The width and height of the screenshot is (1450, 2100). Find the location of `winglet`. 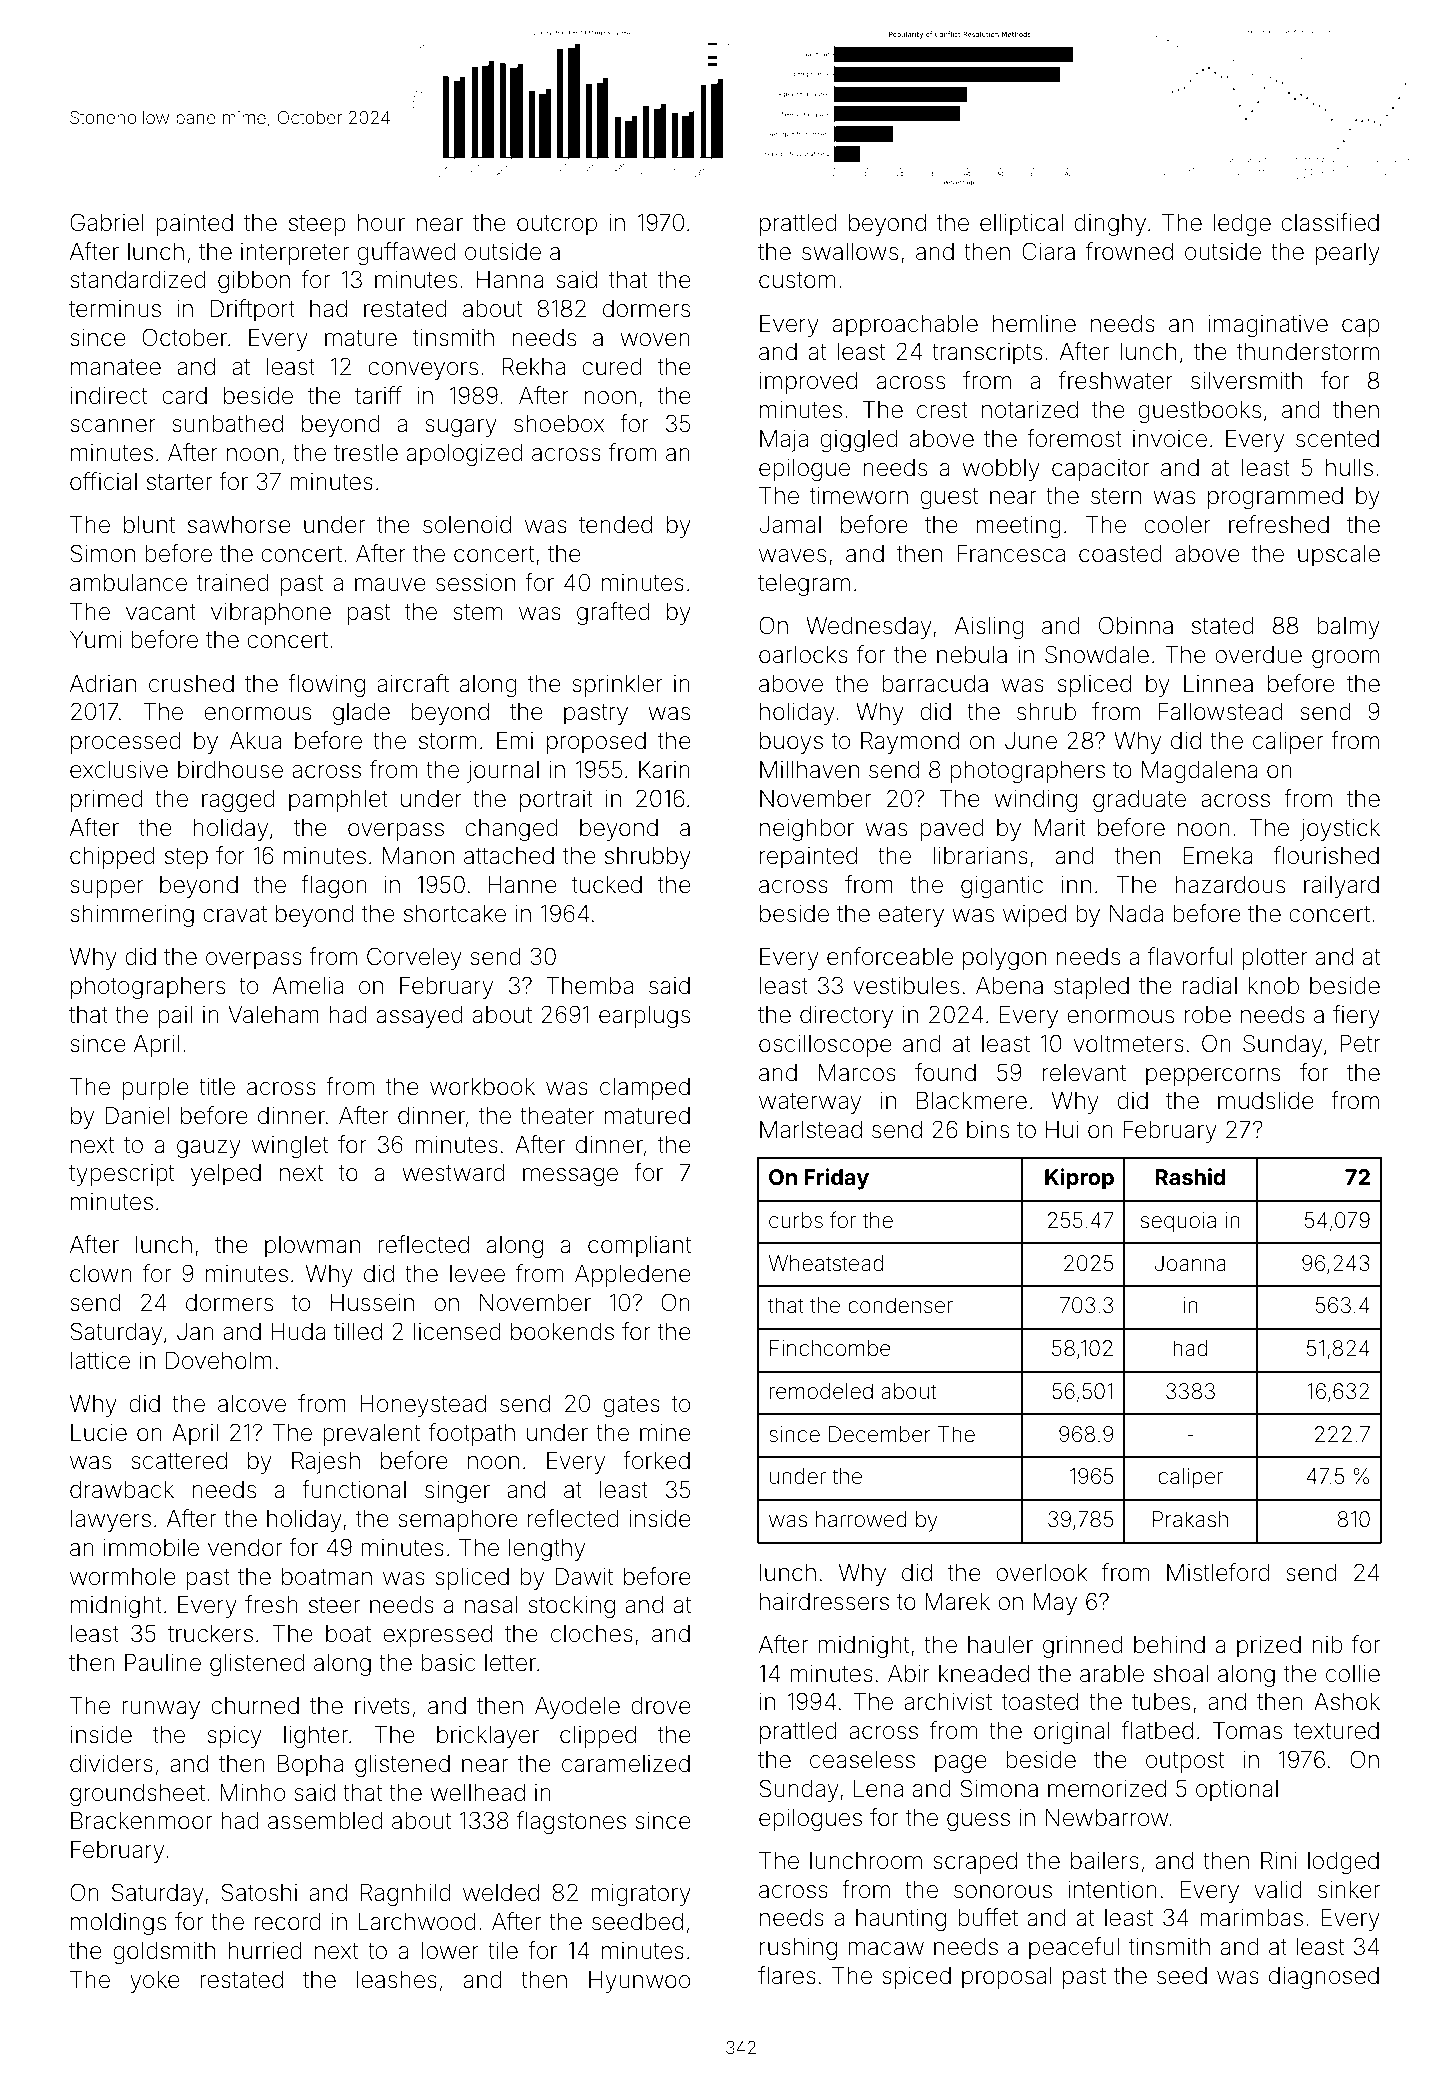

winglet is located at coordinates (290, 1147).
